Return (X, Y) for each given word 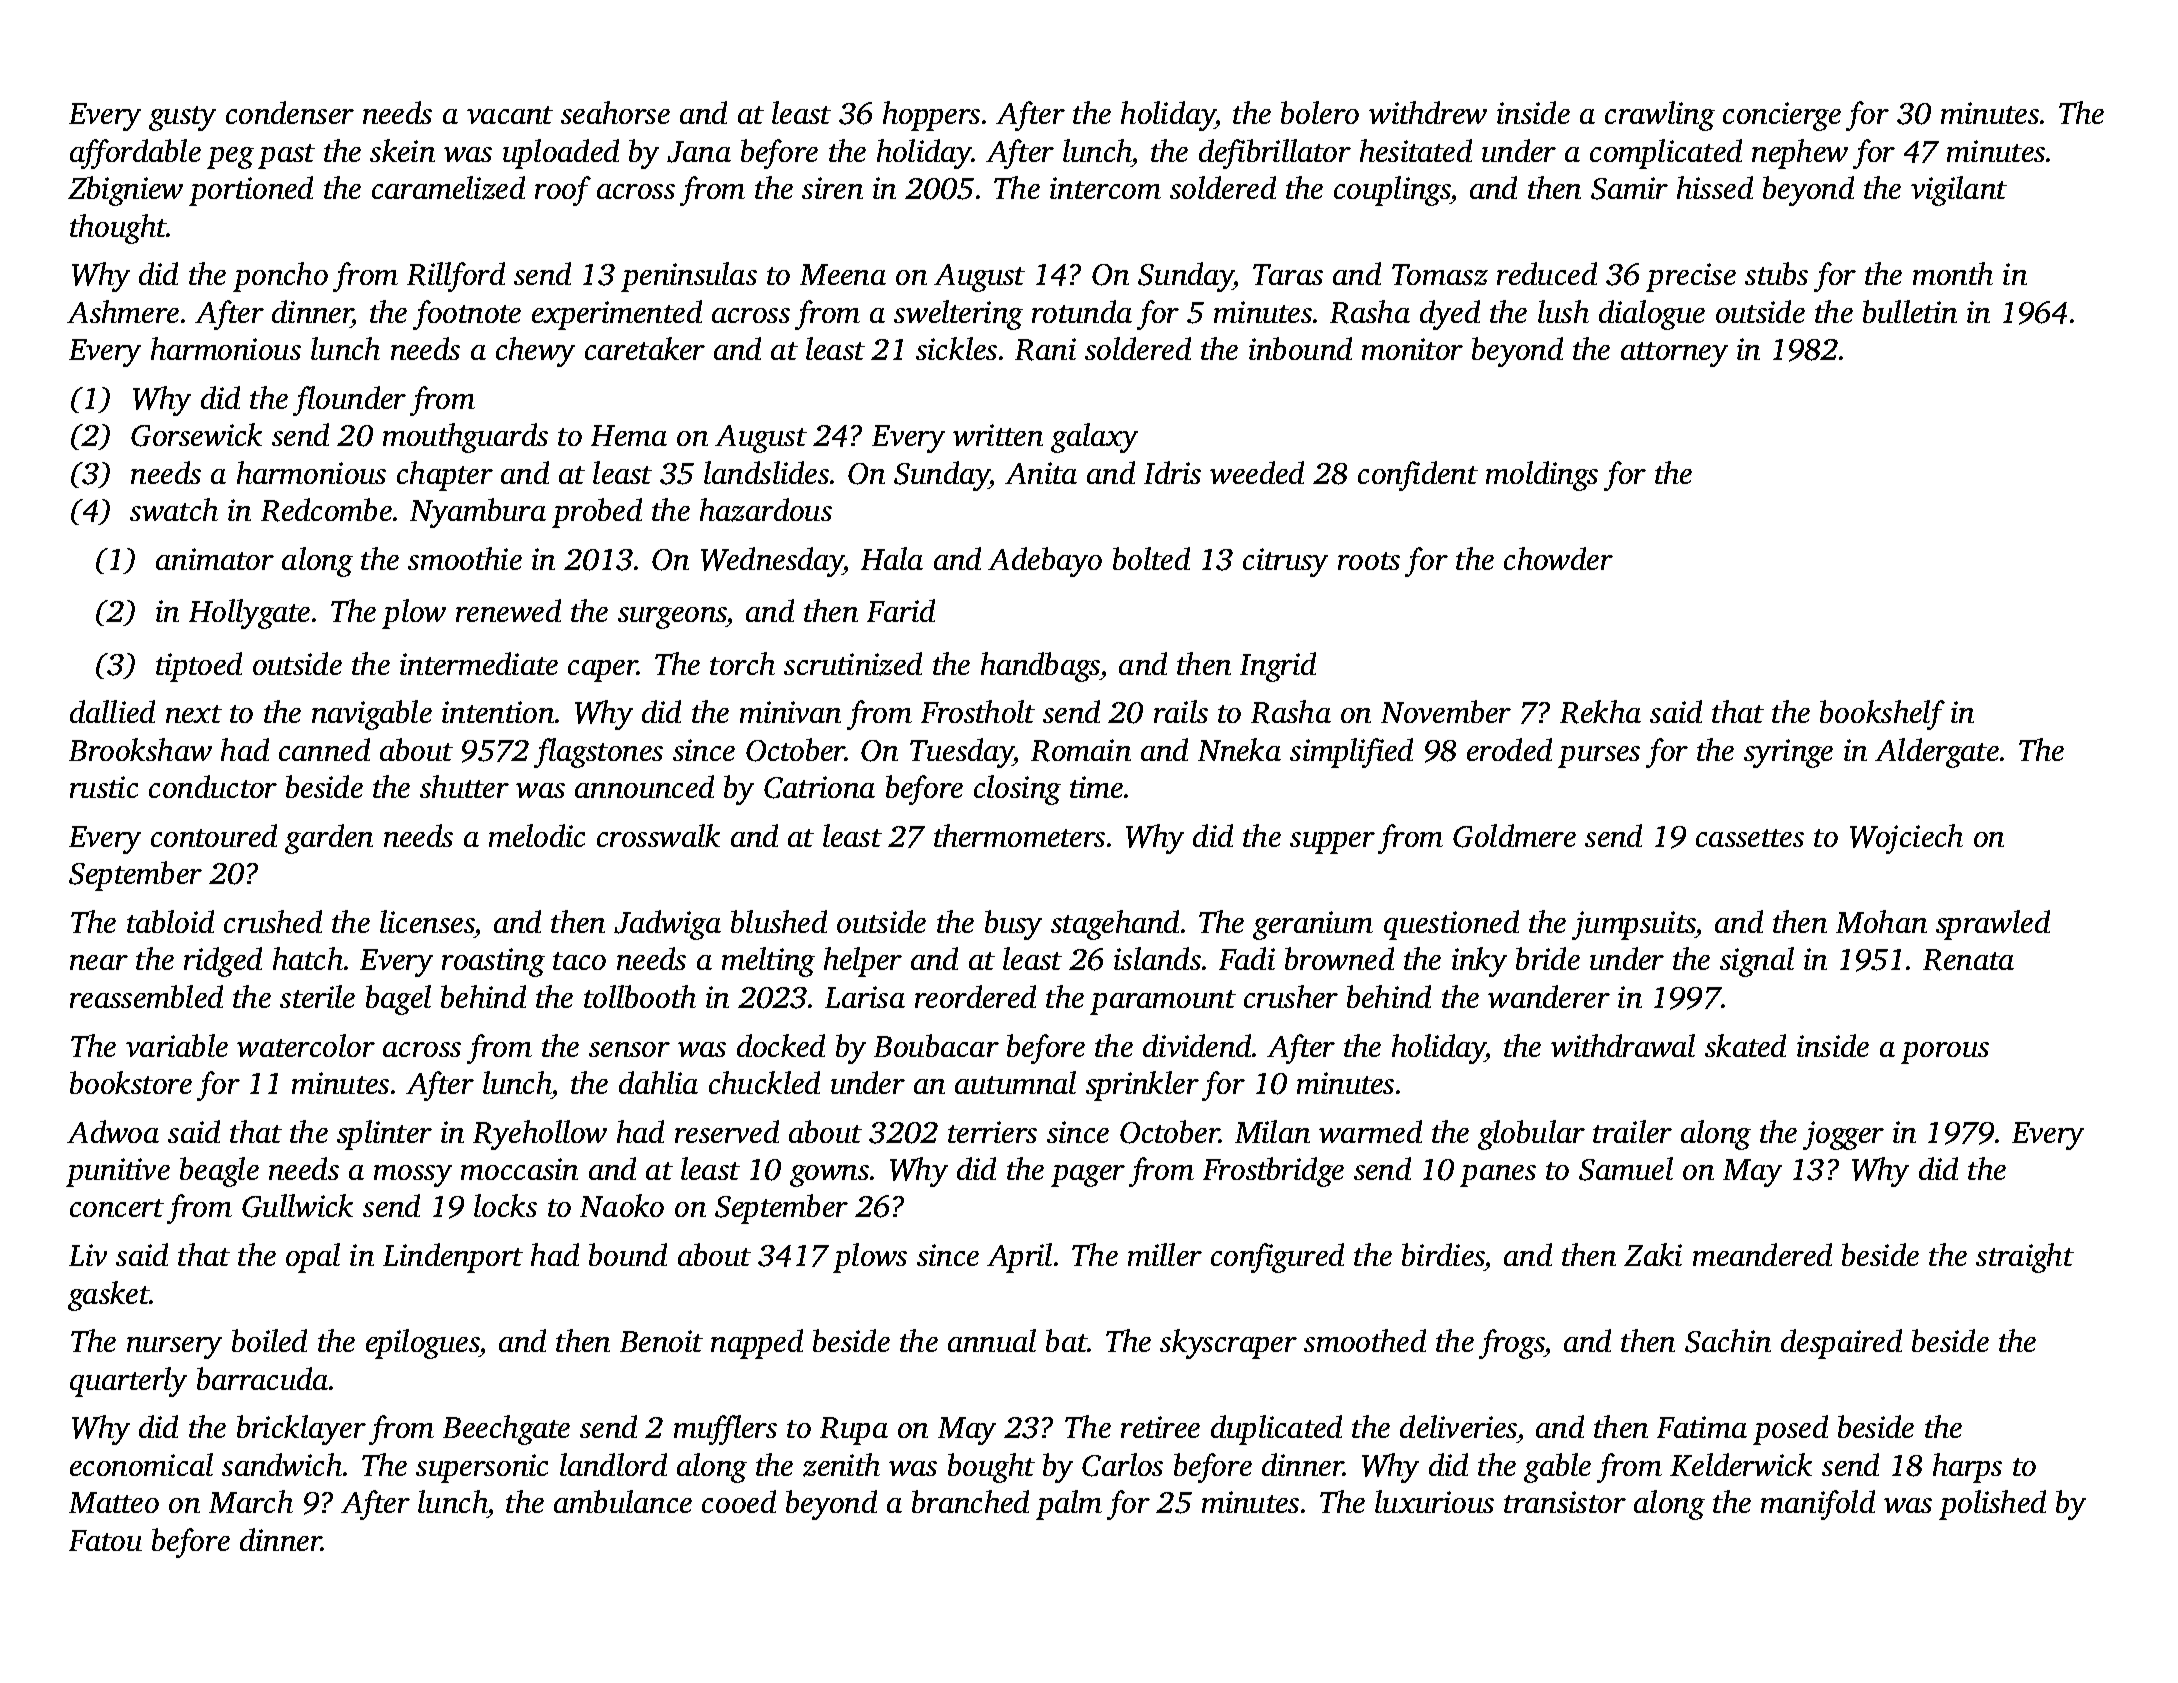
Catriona (819, 787)
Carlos (1122, 1465)
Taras (1288, 274)
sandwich (282, 1464)
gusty (182, 118)
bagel (398, 1000)
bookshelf (1882, 715)
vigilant (1959, 191)
